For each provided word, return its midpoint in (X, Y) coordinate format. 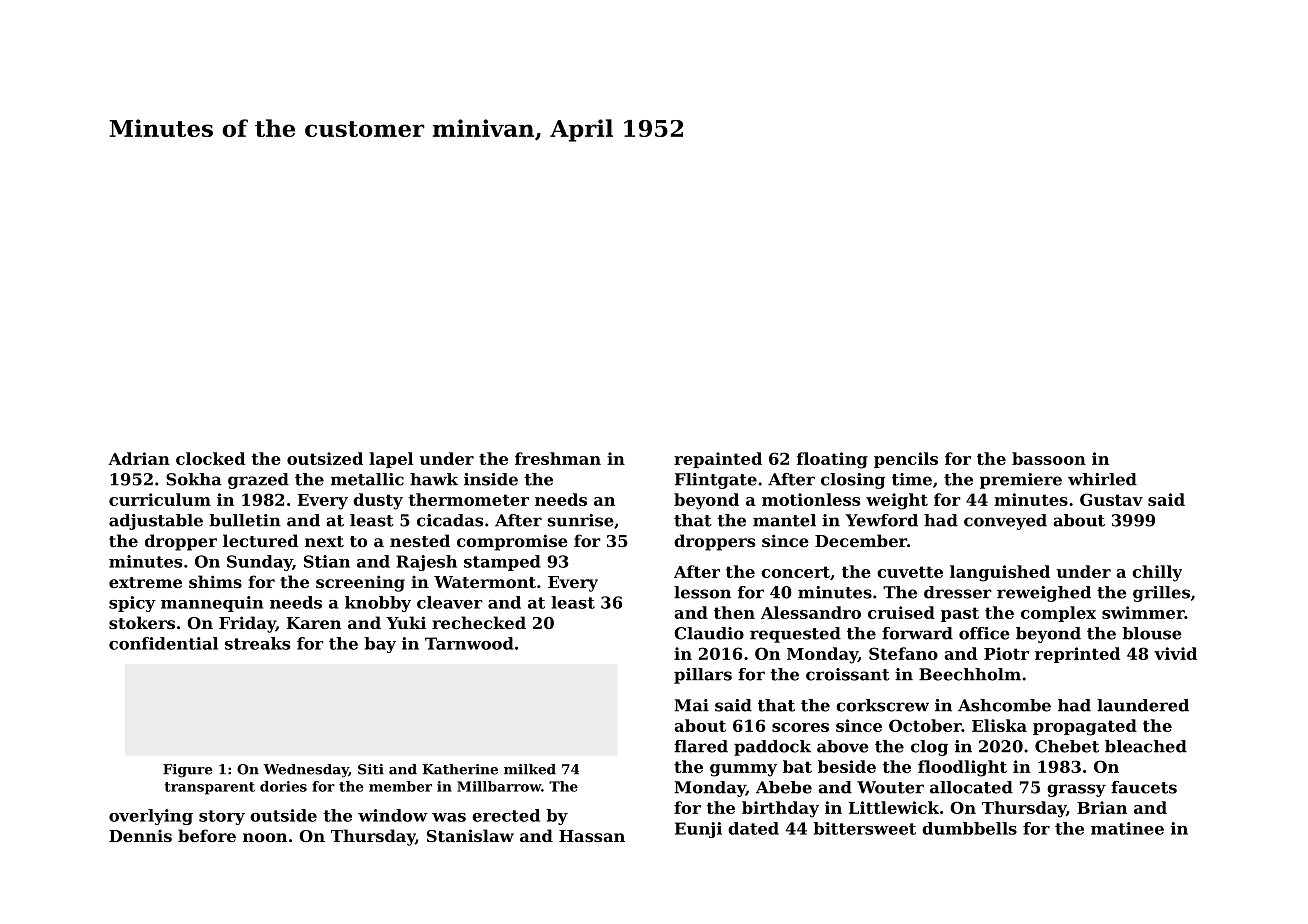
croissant (848, 674)
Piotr (1006, 653)
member (400, 786)
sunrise (581, 520)
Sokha (194, 479)
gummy (743, 770)
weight (897, 501)
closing (853, 481)
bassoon (1049, 458)
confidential (163, 643)
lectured (261, 540)
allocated (971, 787)
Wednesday (306, 771)
